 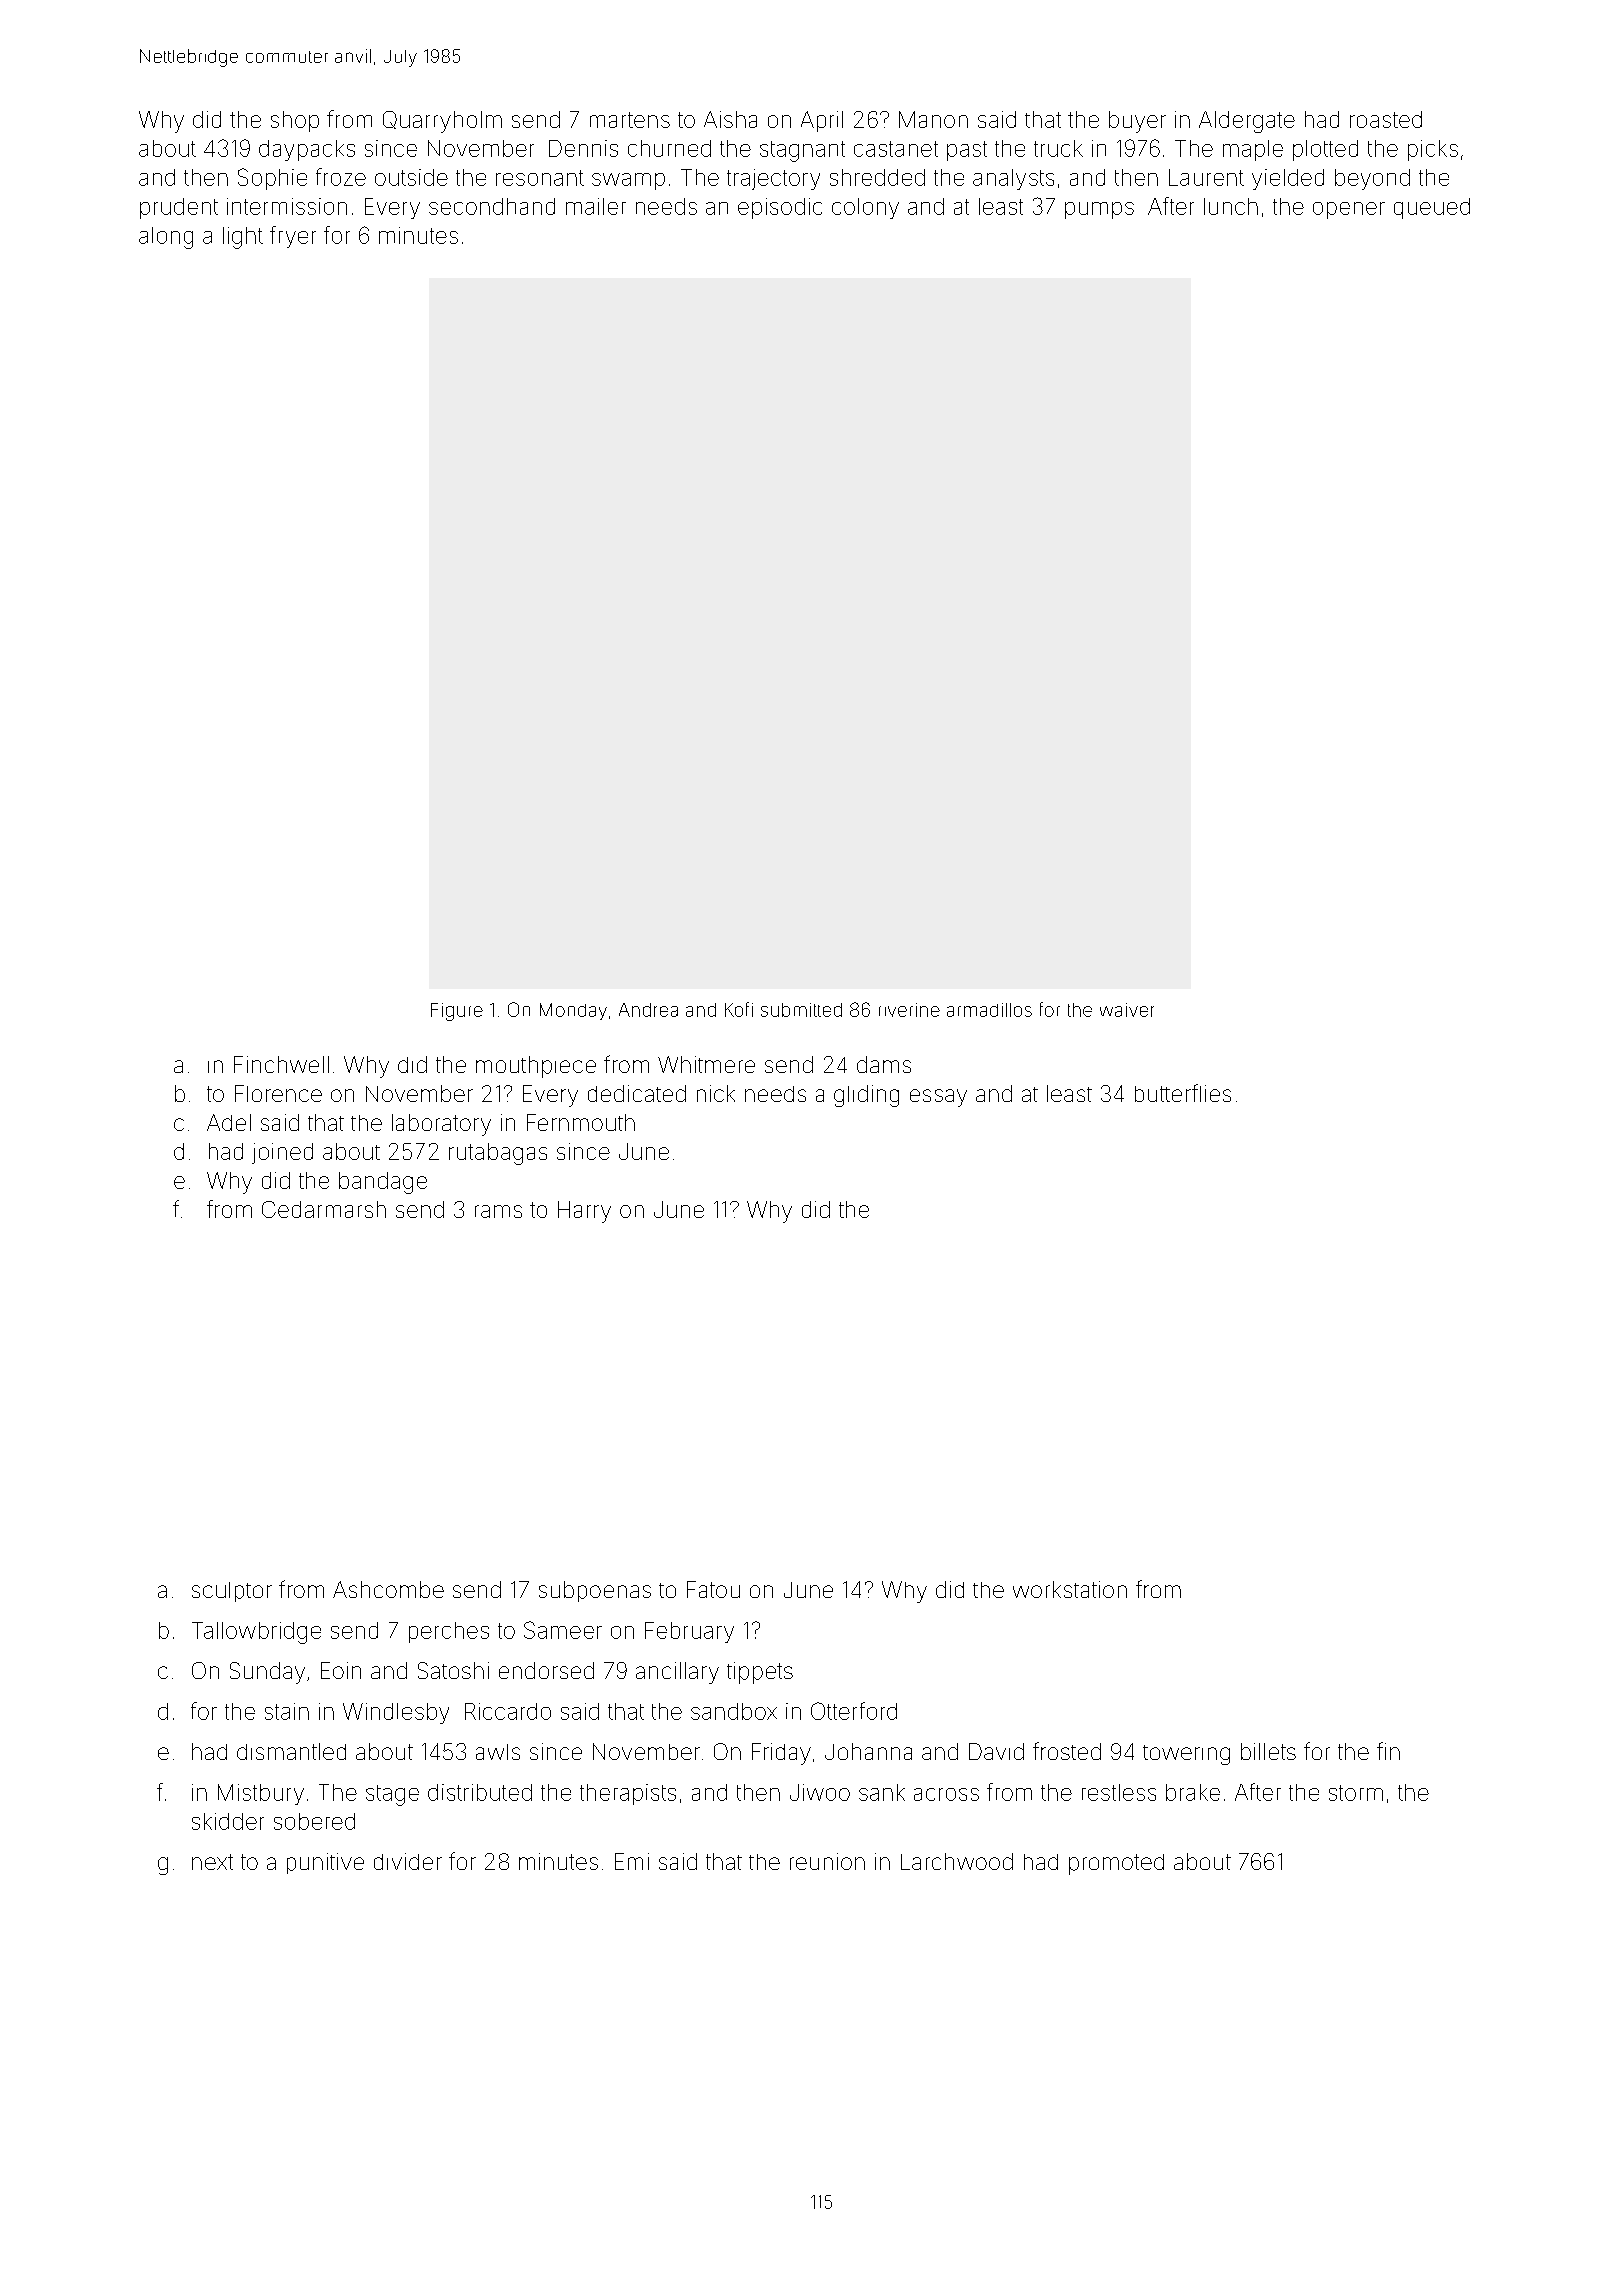 I want to click on essay, so click(x=938, y=1098).
